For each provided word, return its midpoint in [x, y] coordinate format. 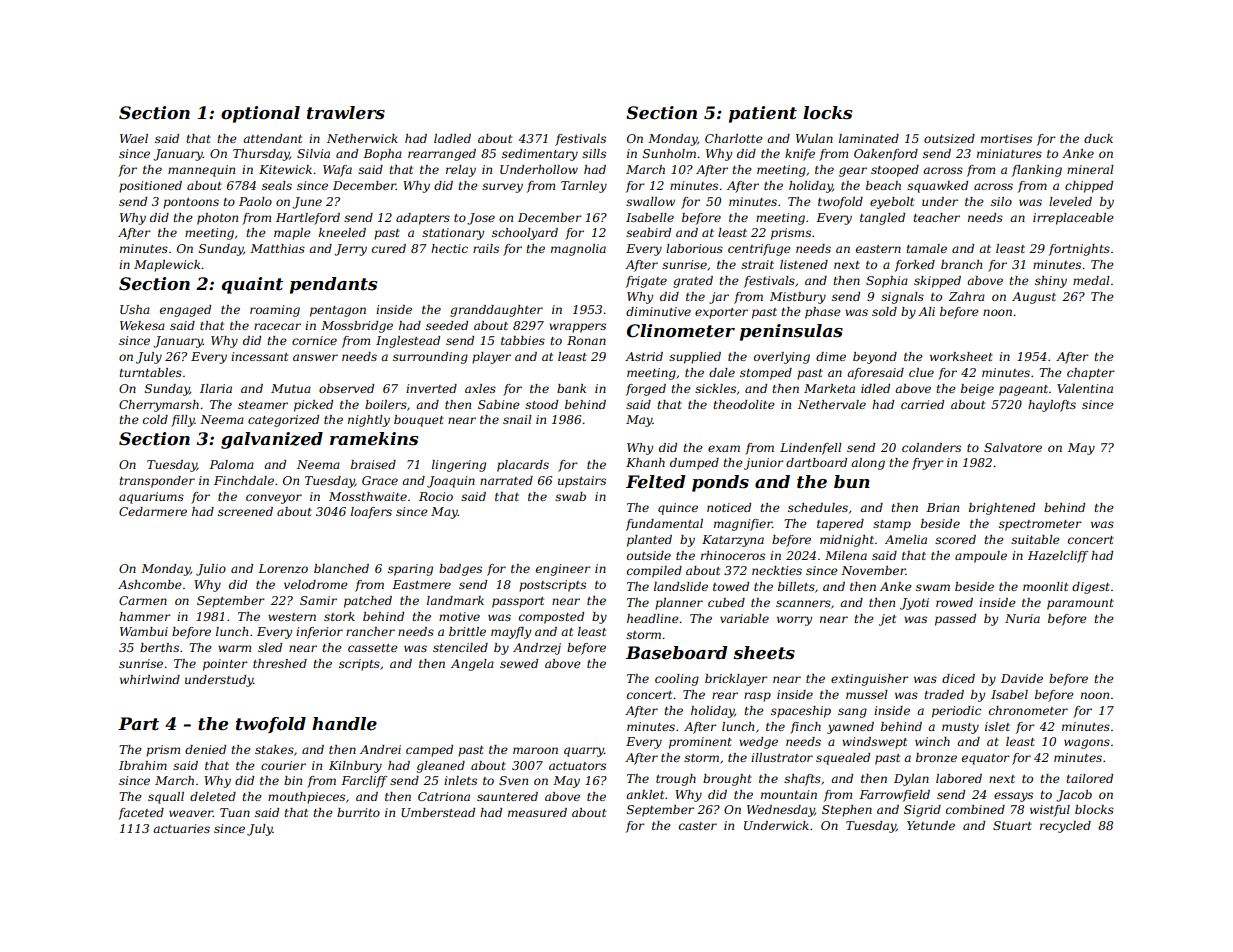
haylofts [1052, 406]
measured [537, 812]
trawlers [346, 113]
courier [283, 765]
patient [763, 114]
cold [155, 419]
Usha [135, 309]
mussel [867, 694]
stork [339, 616]
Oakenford [886, 155]
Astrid [644, 356]
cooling [677, 680]
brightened [1002, 509]
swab [570, 496]
